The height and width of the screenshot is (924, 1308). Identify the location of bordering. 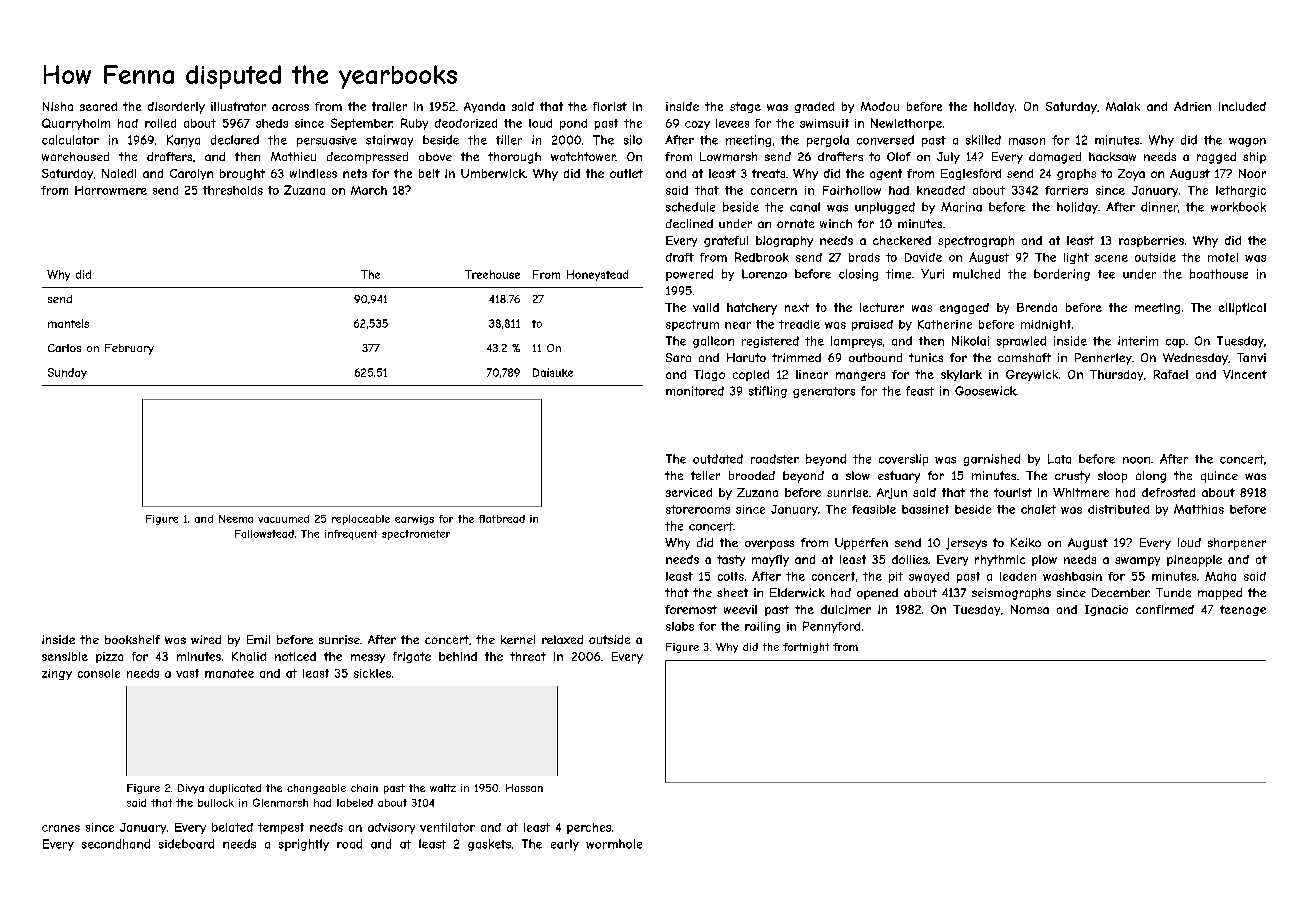
(1062, 275).
